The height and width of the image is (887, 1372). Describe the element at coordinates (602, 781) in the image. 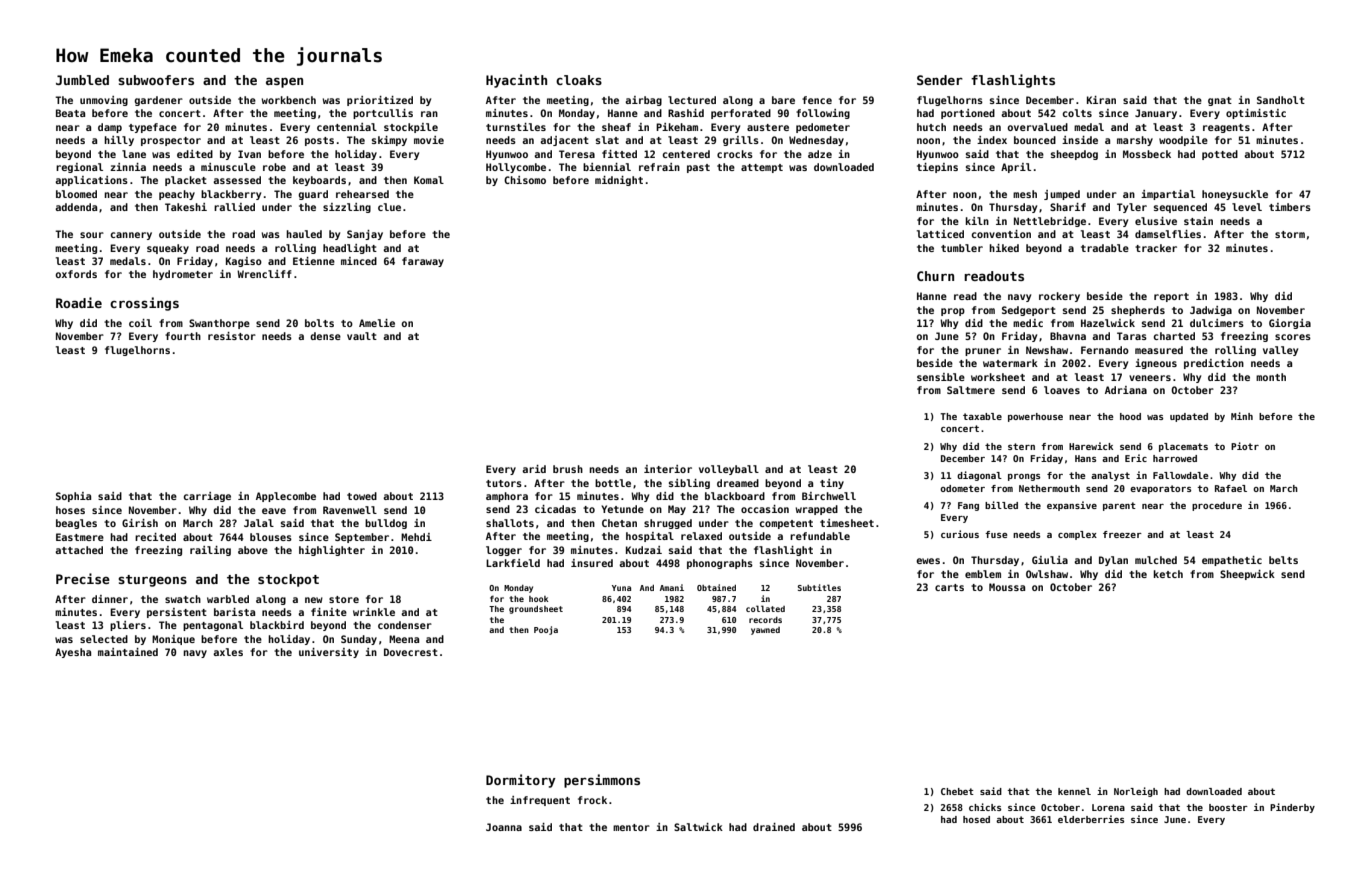

I see `persimmons` at that location.
